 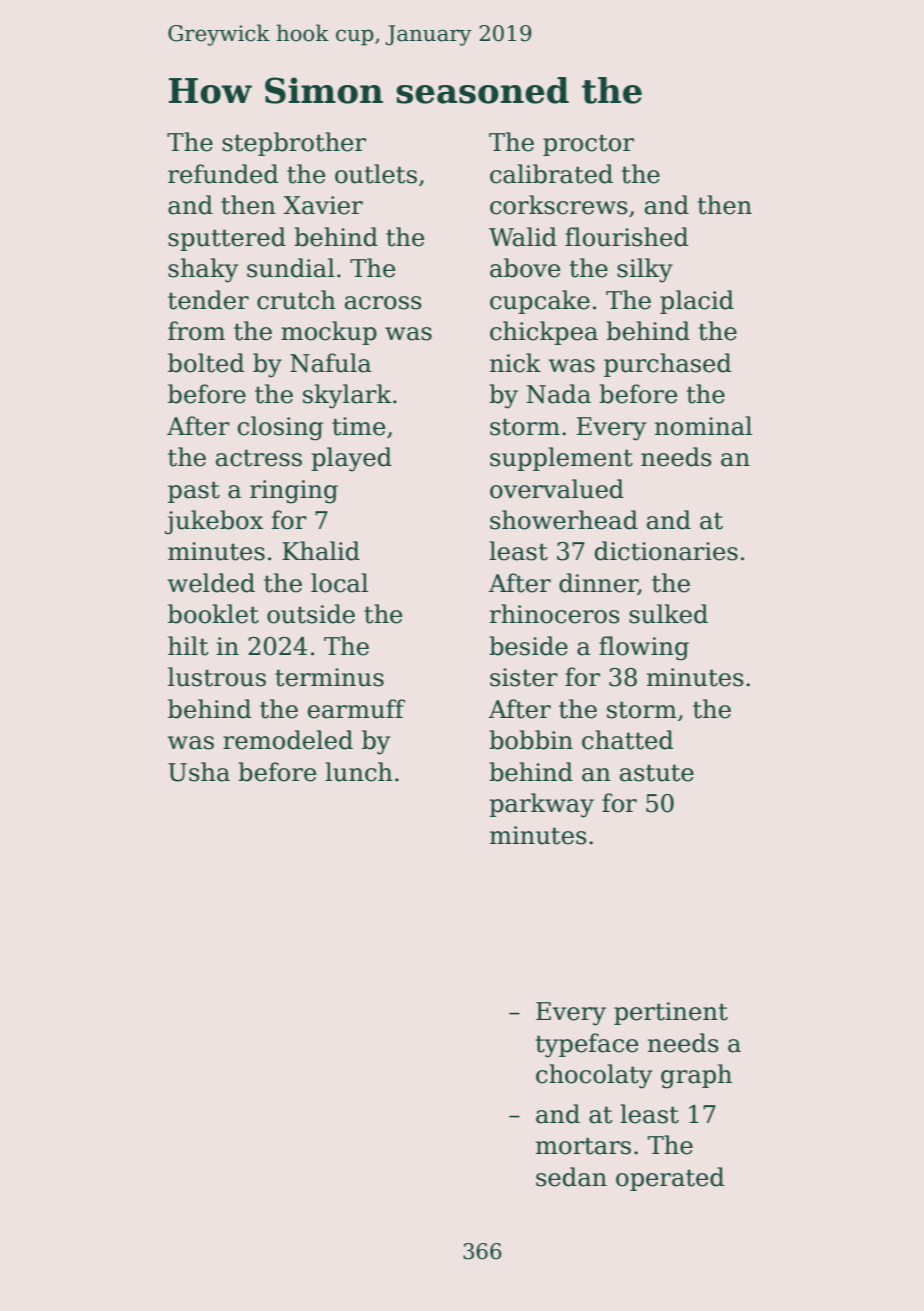 I want to click on sedan, so click(x=571, y=1177).
